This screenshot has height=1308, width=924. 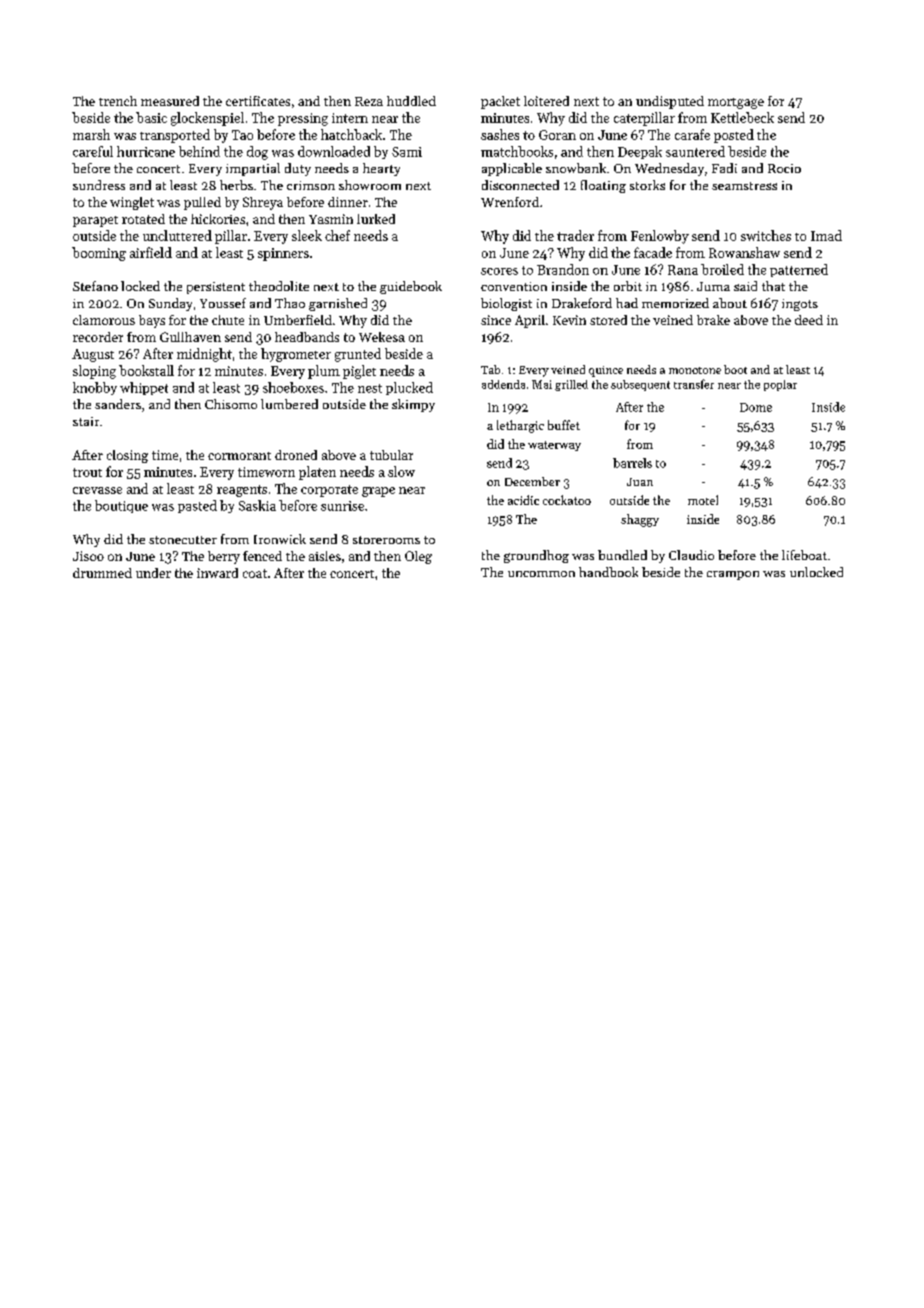 What do you see at coordinates (411, 101) in the screenshot?
I see `huddled` at bounding box center [411, 101].
